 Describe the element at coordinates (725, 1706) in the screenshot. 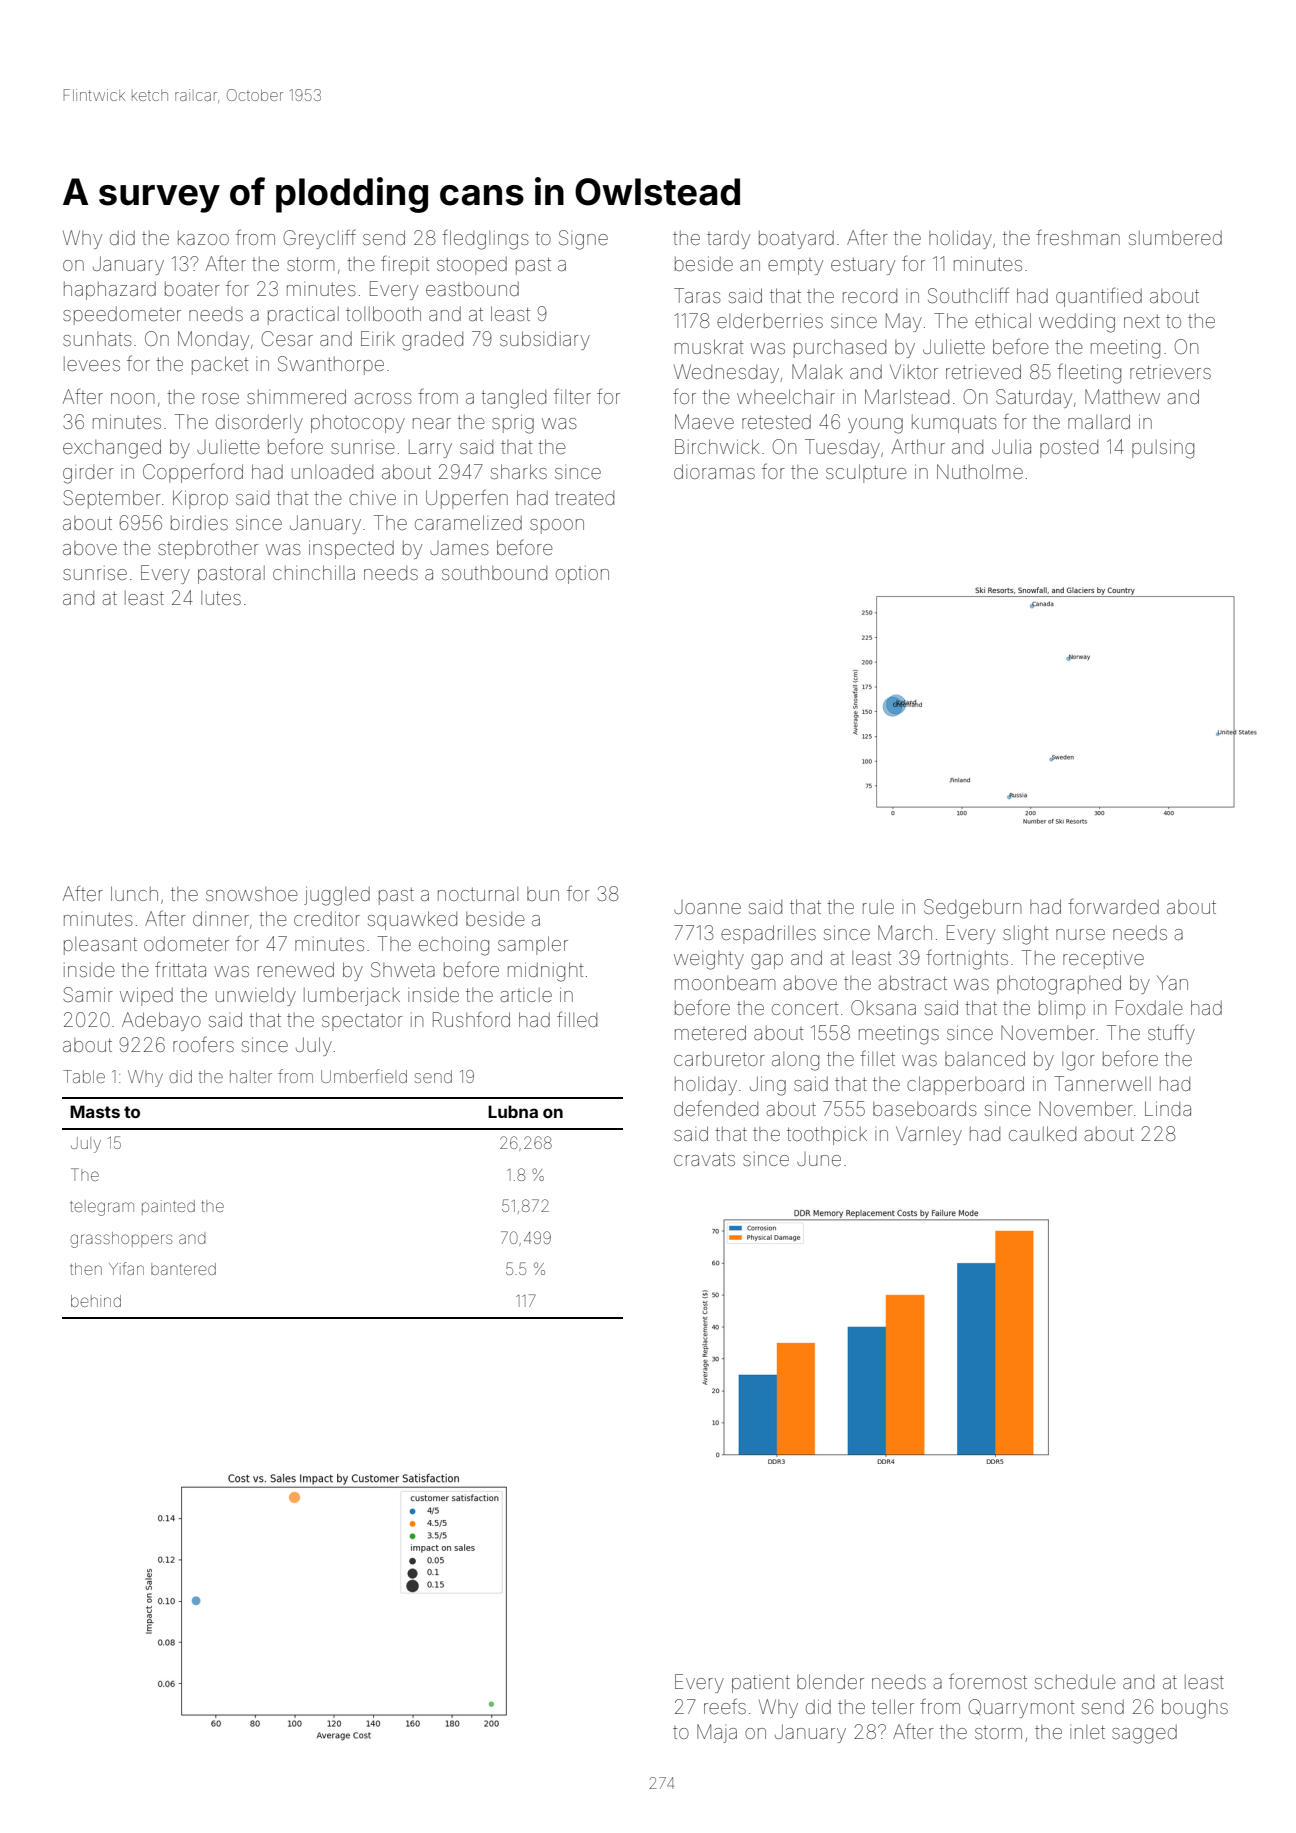

I see `reefs` at that location.
